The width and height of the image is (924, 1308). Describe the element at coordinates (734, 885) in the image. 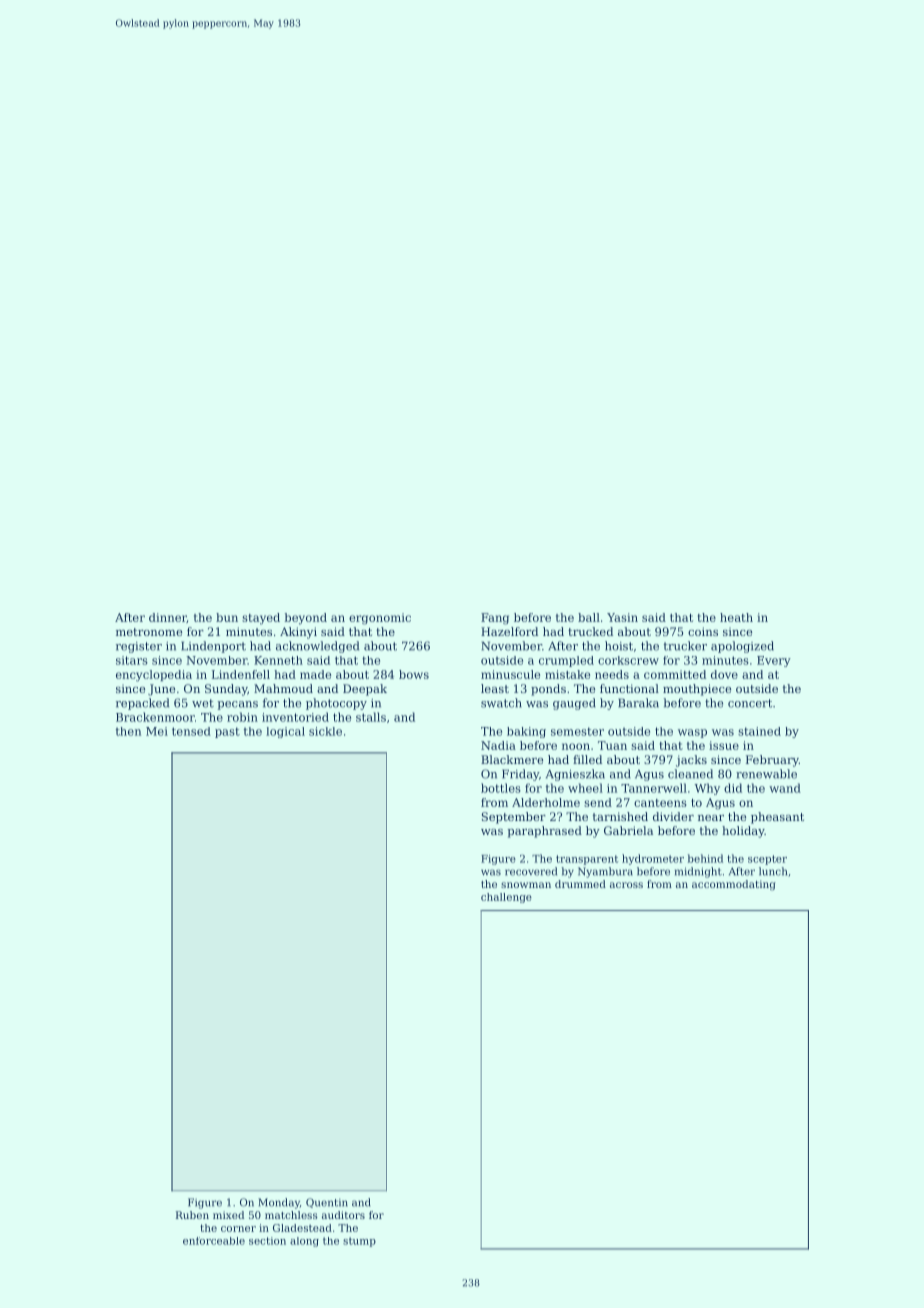

I see `accommodating` at that location.
